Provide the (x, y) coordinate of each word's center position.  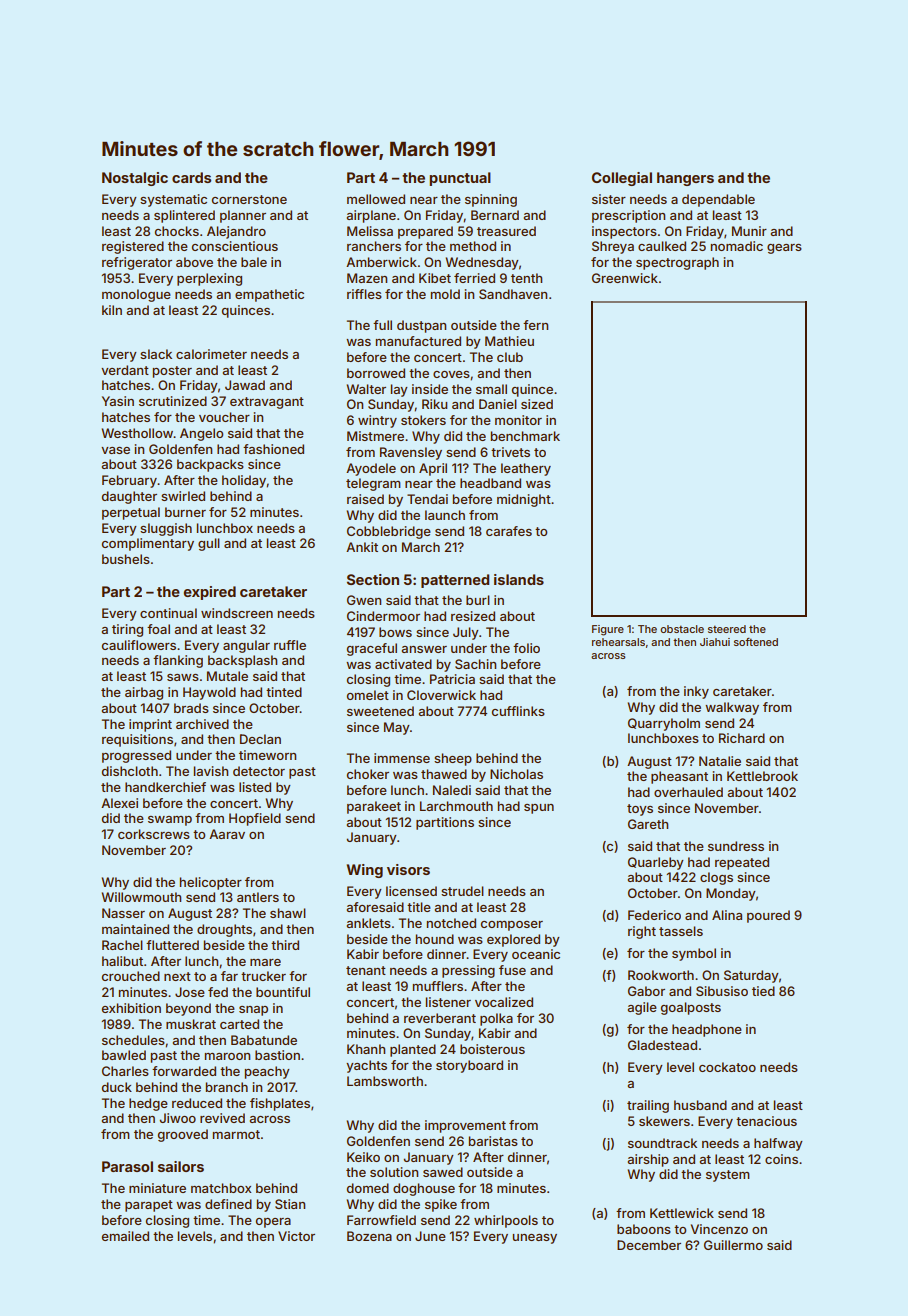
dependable (718, 200)
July (466, 633)
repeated (742, 863)
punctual (460, 179)
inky (696, 692)
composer (512, 926)
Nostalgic (135, 179)
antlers (258, 897)
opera (273, 1223)
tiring (127, 630)
